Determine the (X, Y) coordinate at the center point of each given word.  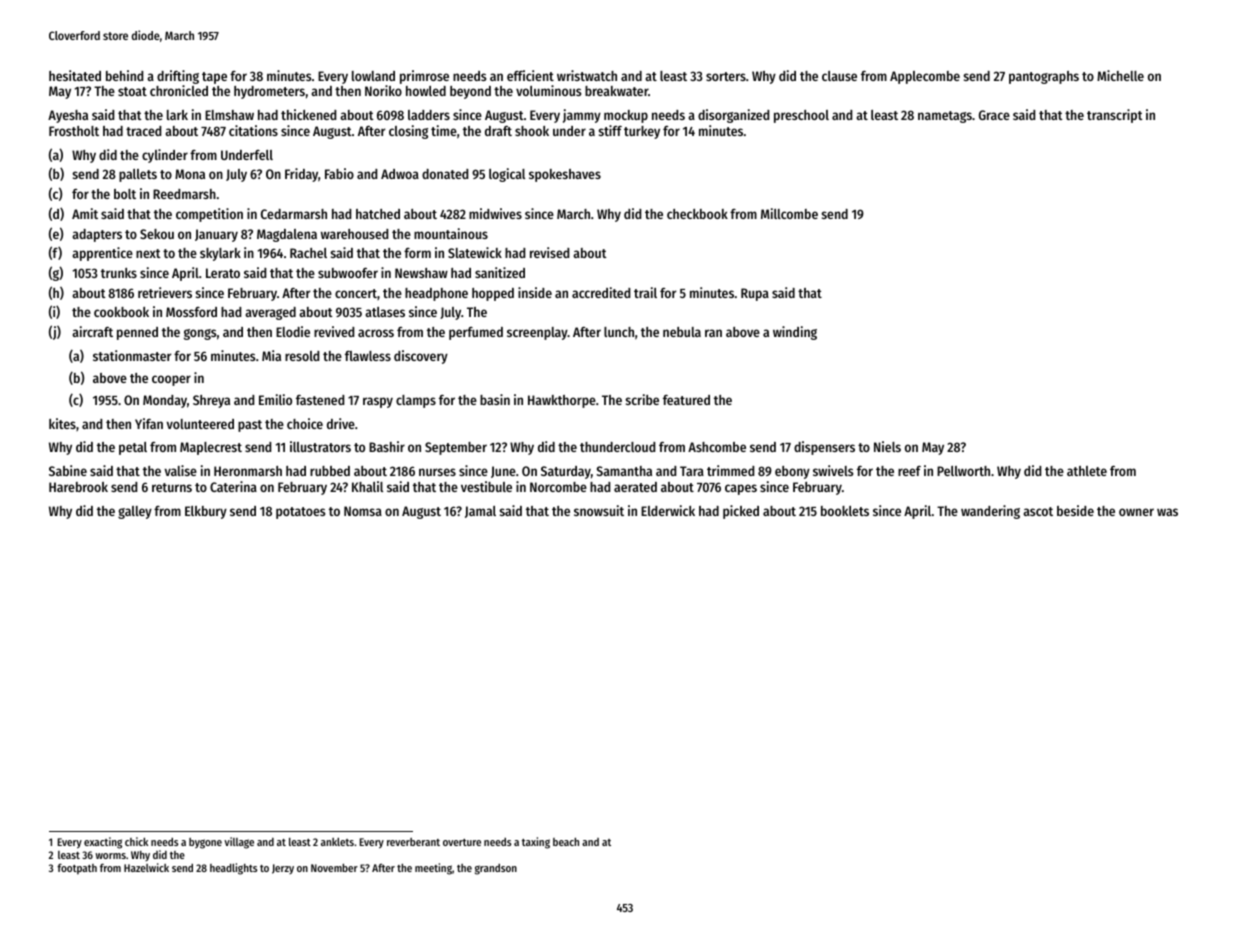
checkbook (697, 214)
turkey (642, 132)
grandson (496, 869)
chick (136, 841)
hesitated (75, 75)
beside (1075, 510)
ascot (1038, 511)
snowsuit (599, 510)
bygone (205, 843)
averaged (270, 313)
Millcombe (789, 213)
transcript (1115, 116)
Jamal (480, 512)
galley (135, 512)
